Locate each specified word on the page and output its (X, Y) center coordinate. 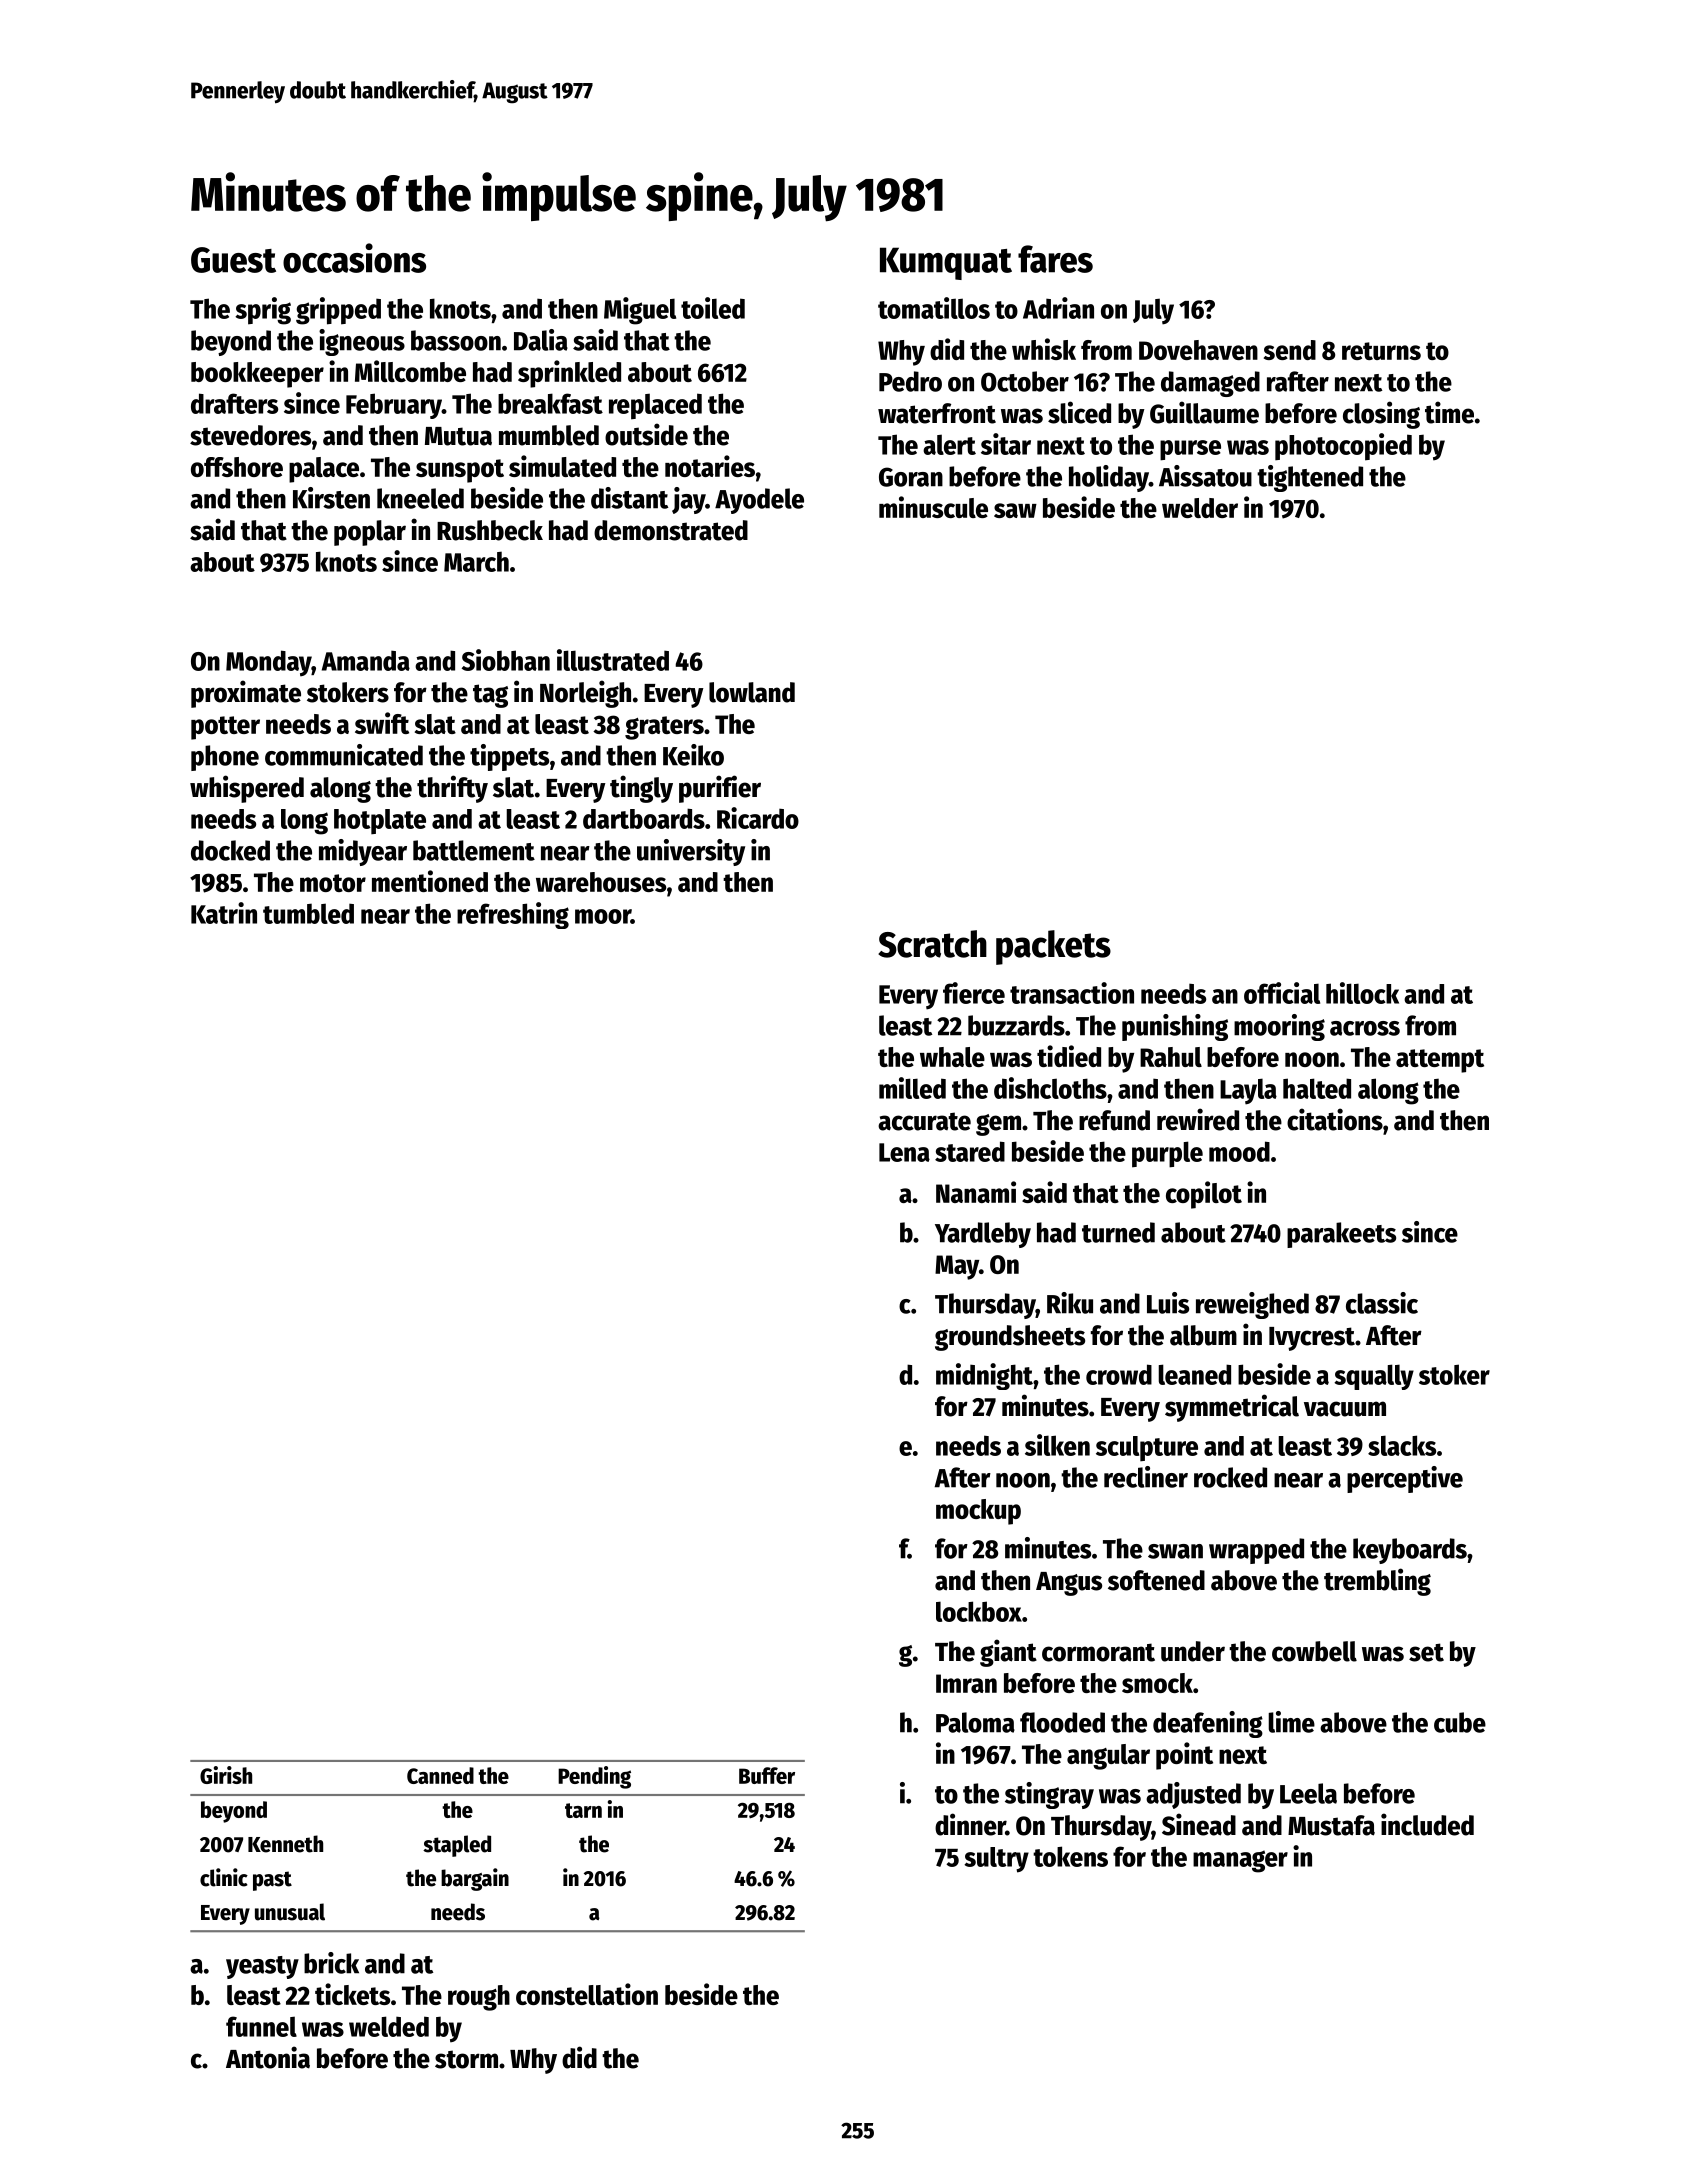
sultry (996, 1860)
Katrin (224, 913)
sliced (1079, 412)
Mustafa (1331, 1825)
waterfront (937, 413)
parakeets (1341, 1235)
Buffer (767, 1775)
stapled (457, 1846)
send (1290, 350)
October (1025, 381)
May (957, 1267)
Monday (269, 663)
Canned (440, 1775)
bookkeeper (257, 375)
